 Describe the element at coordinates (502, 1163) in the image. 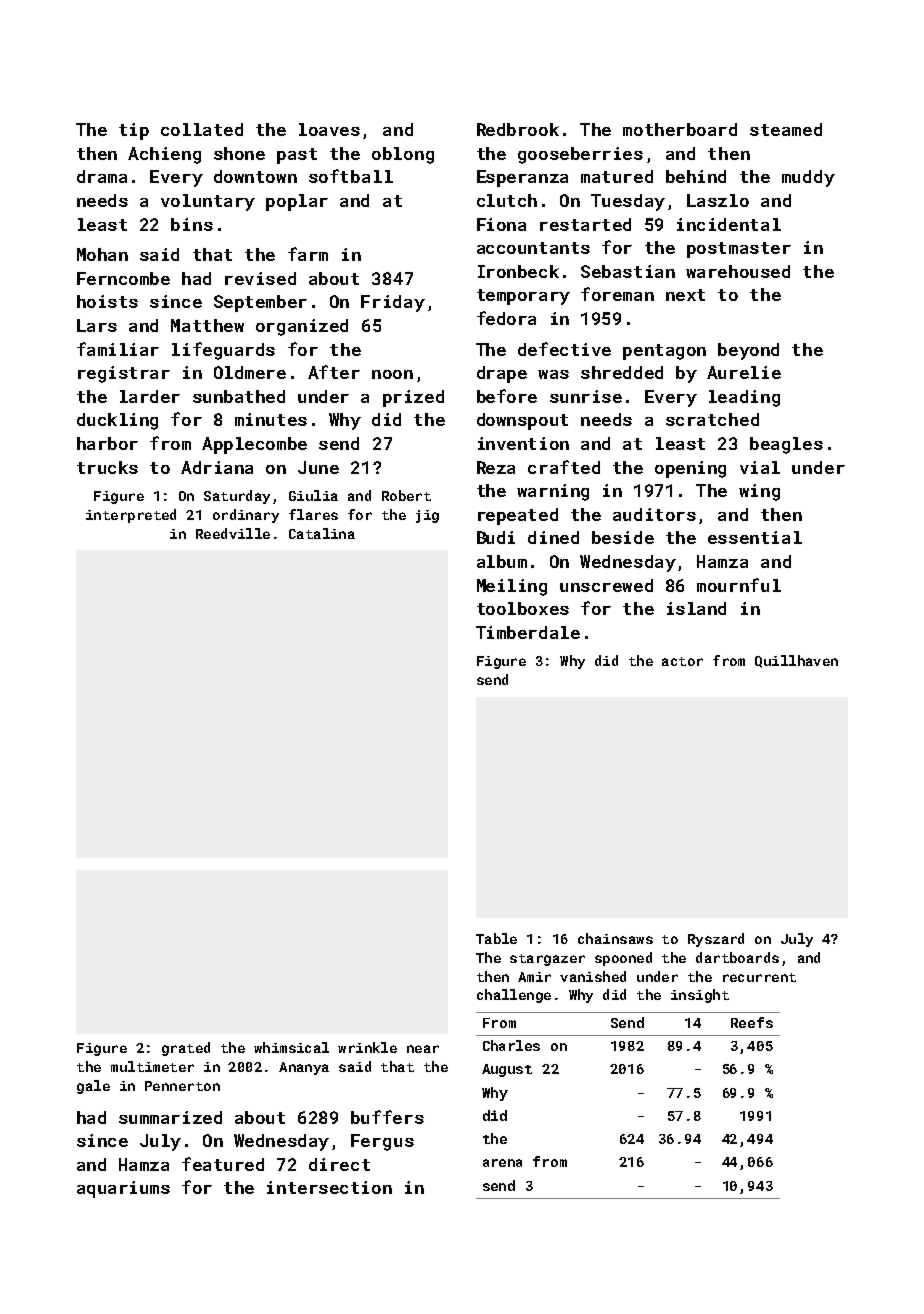

I see `arena` at that location.
